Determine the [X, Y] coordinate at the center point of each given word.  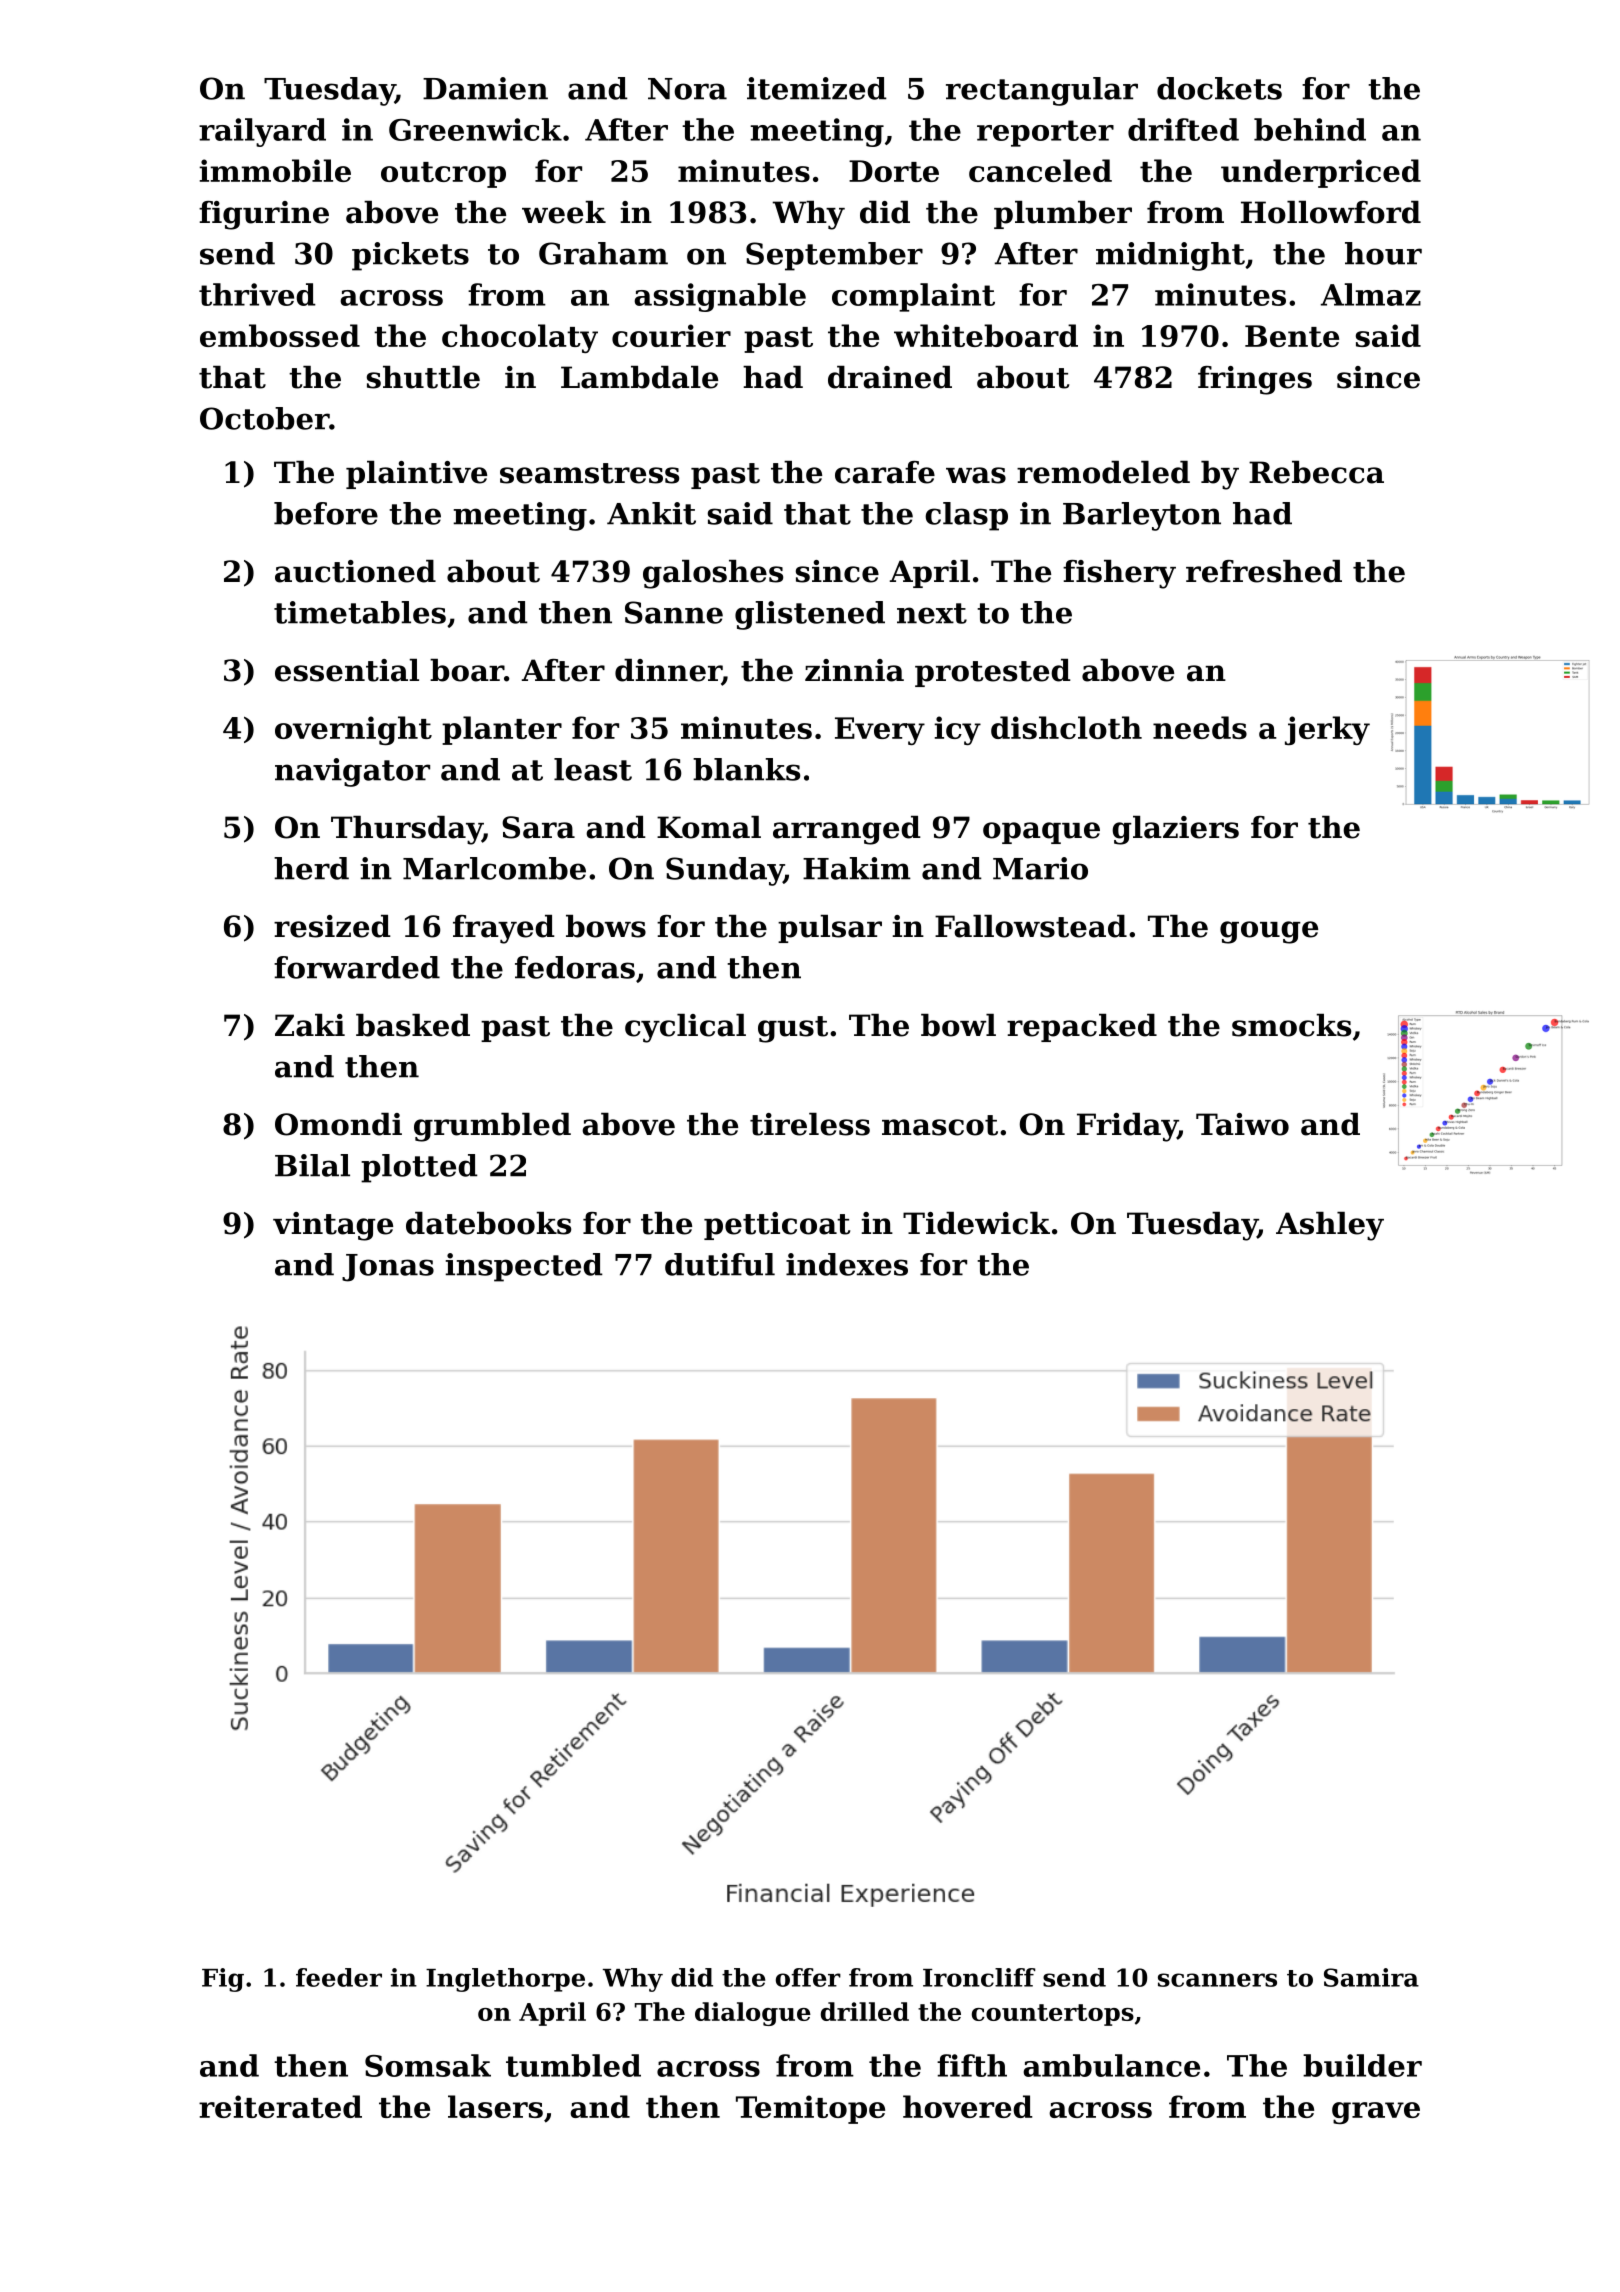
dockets [1219, 88]
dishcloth [1066, 727]
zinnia [854, 670]
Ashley [1330, 1226]
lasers [495, 2106]
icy [957, 730]
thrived [257, 294]
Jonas [388, 1268]
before [326, 513]
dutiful [720, 1264]
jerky [1327, 730]
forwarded [357, 967]
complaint [913, 297]
